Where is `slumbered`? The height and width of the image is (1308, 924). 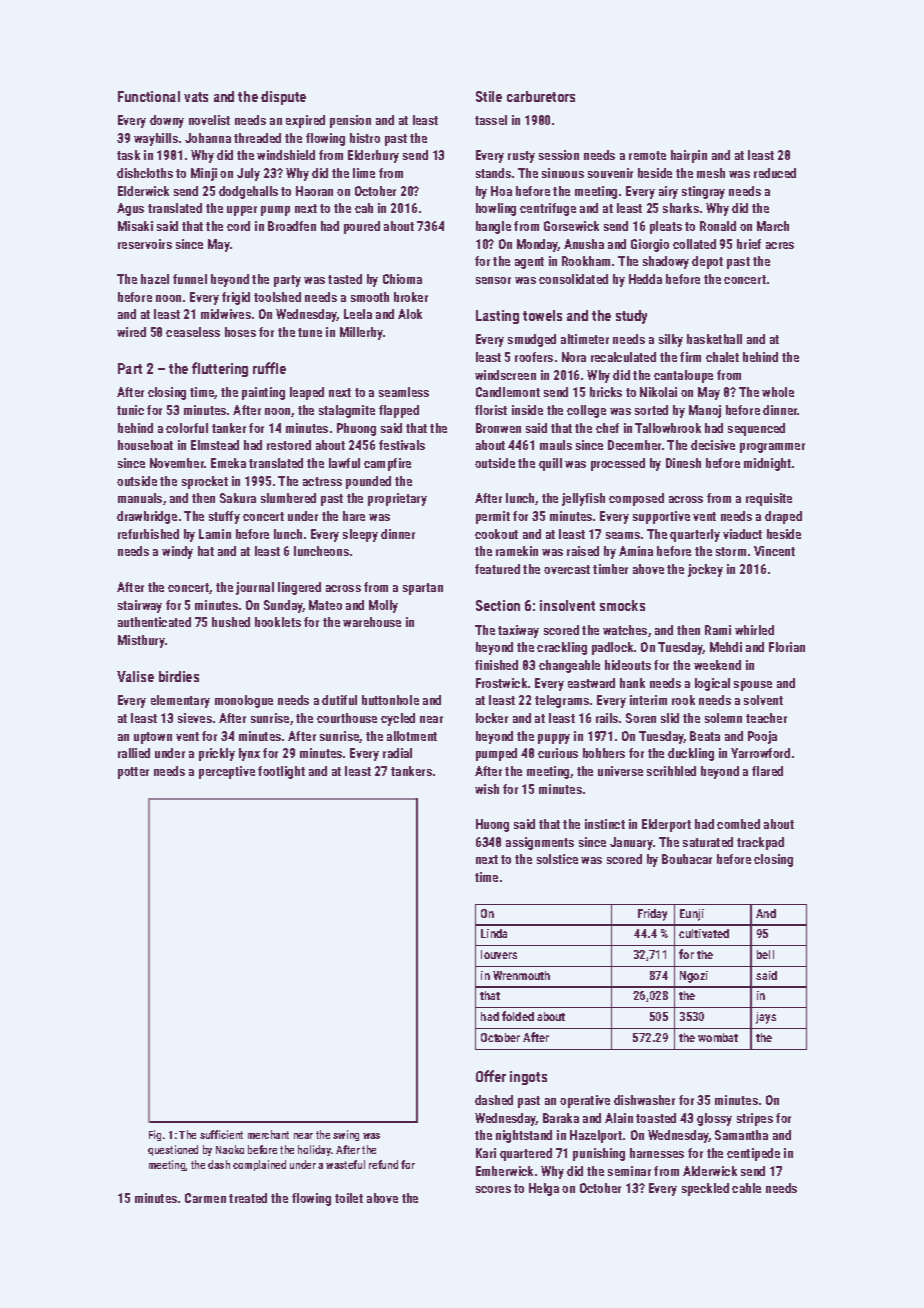
slumbered is located at coordinates (288, 498).
